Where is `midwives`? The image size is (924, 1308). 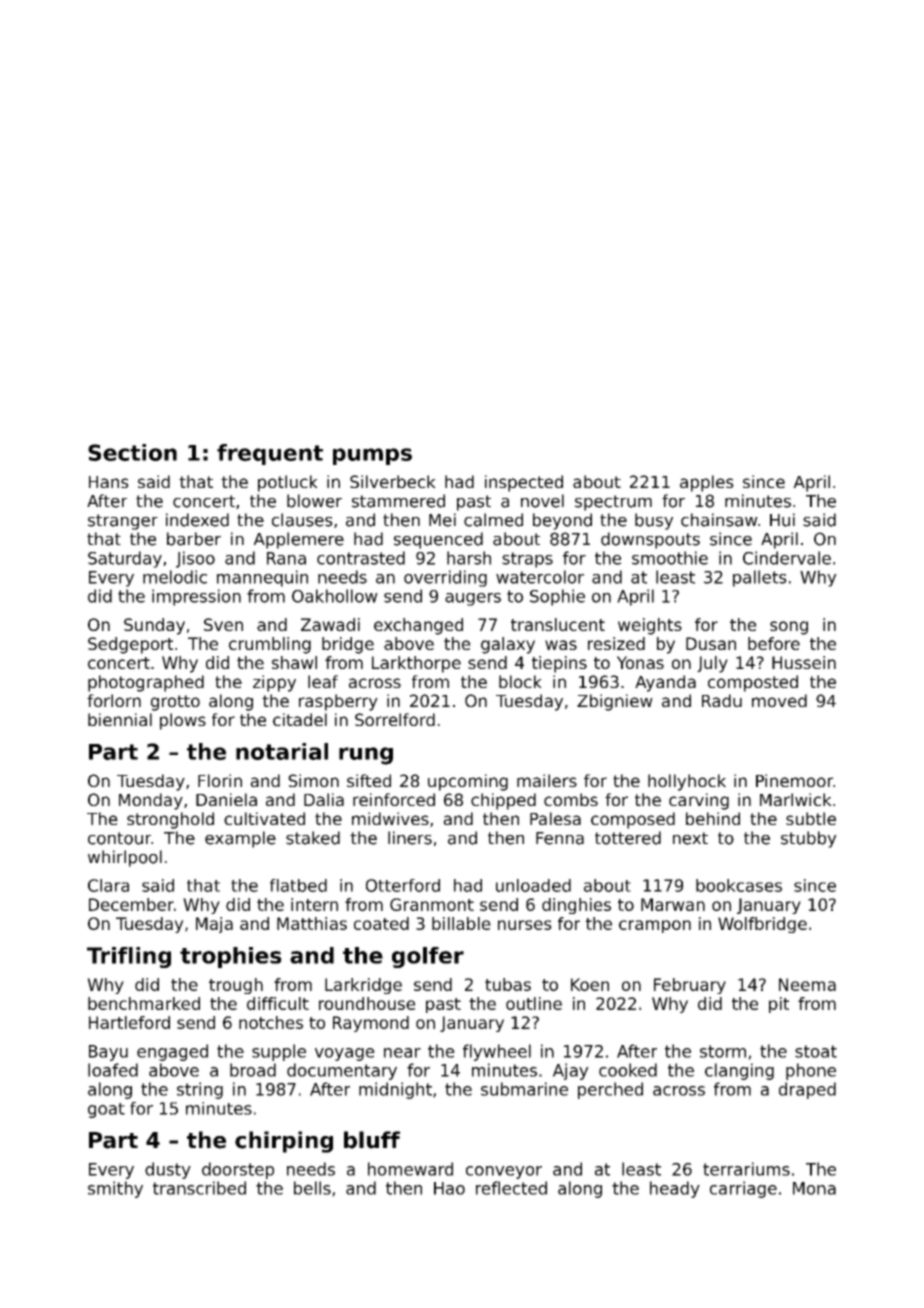 midwives is located at coordinates (390, 818).
